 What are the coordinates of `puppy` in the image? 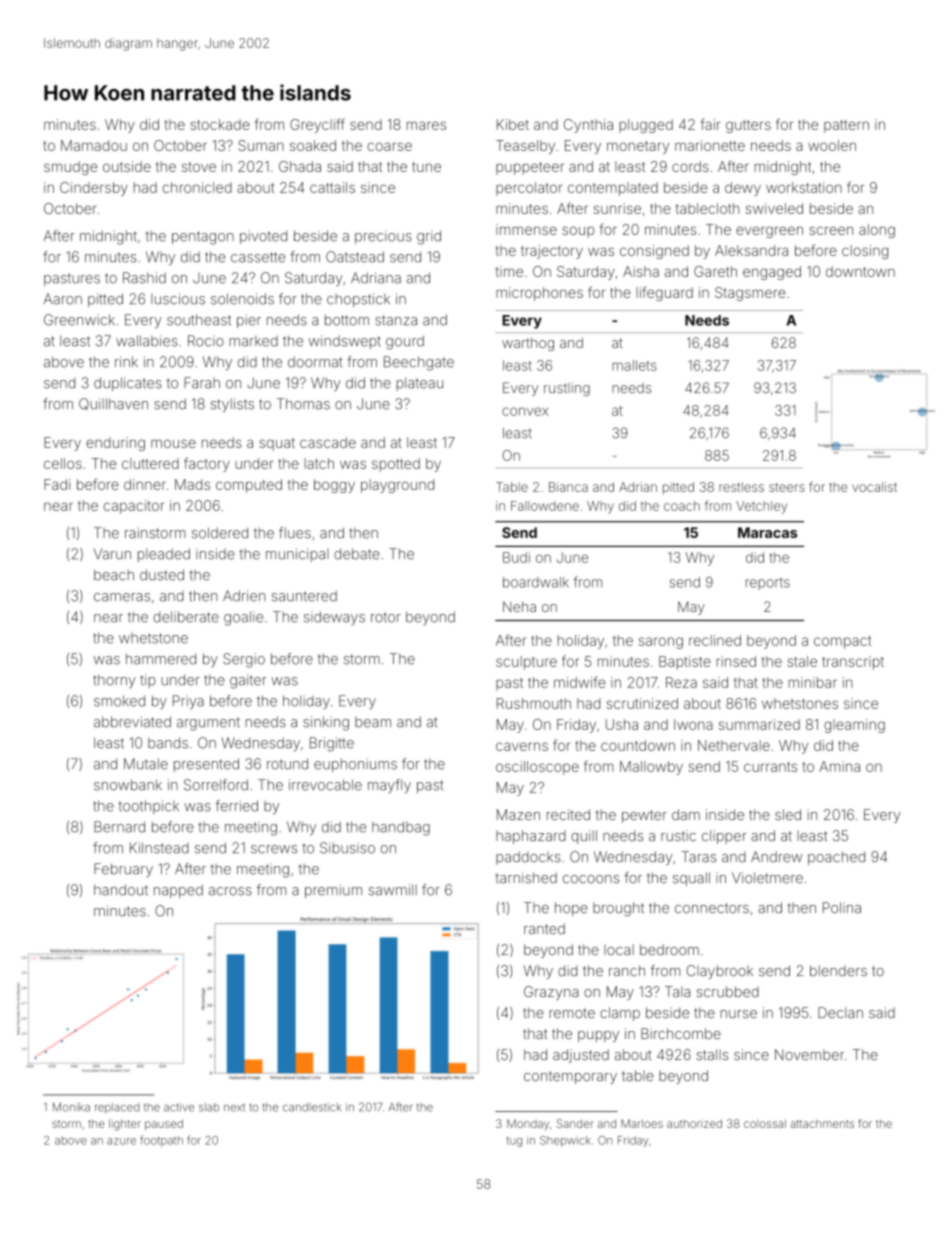 It's located at (598, 1036).
